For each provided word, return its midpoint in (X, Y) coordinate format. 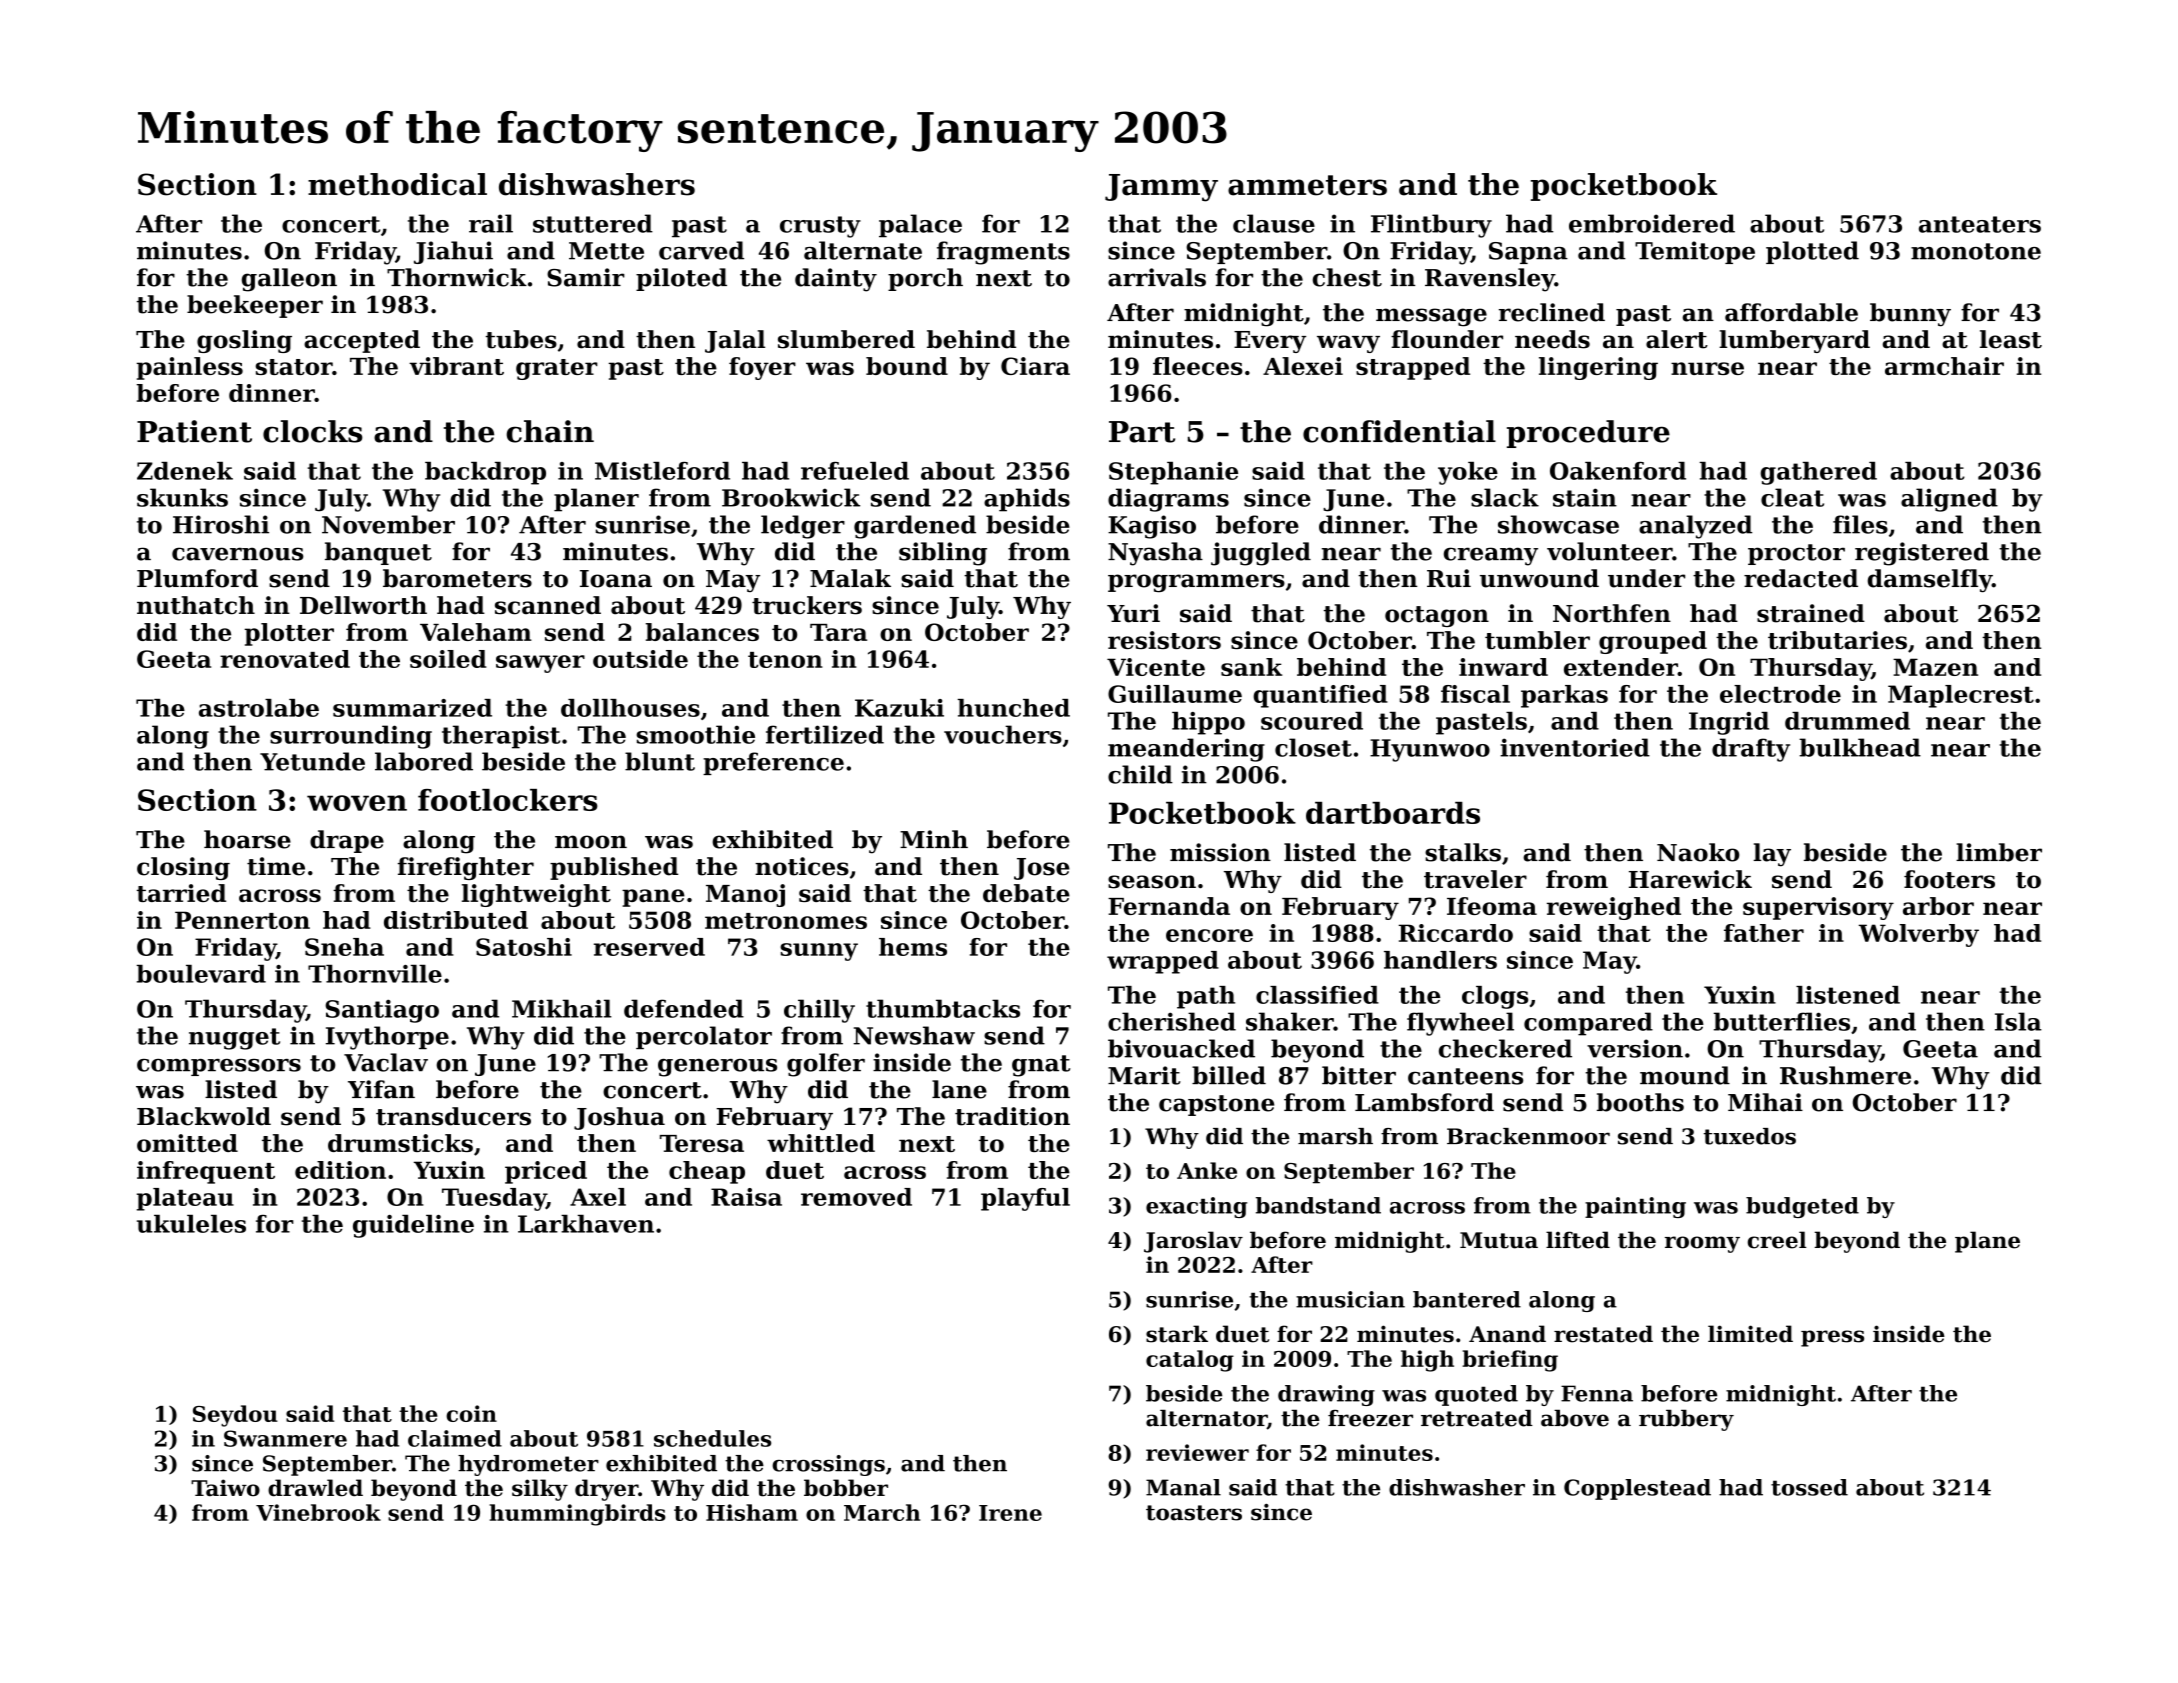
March (882, 1512)
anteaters (1980, 224)
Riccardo (1456, 933)
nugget (234, 1039)
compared (1588, 1024)
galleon (289, 280)
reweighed (1614, 908)
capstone (1216, 1105)
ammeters (1307, 185)
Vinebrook (318, 1512)
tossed (1809, 1487)
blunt (660, 761)
